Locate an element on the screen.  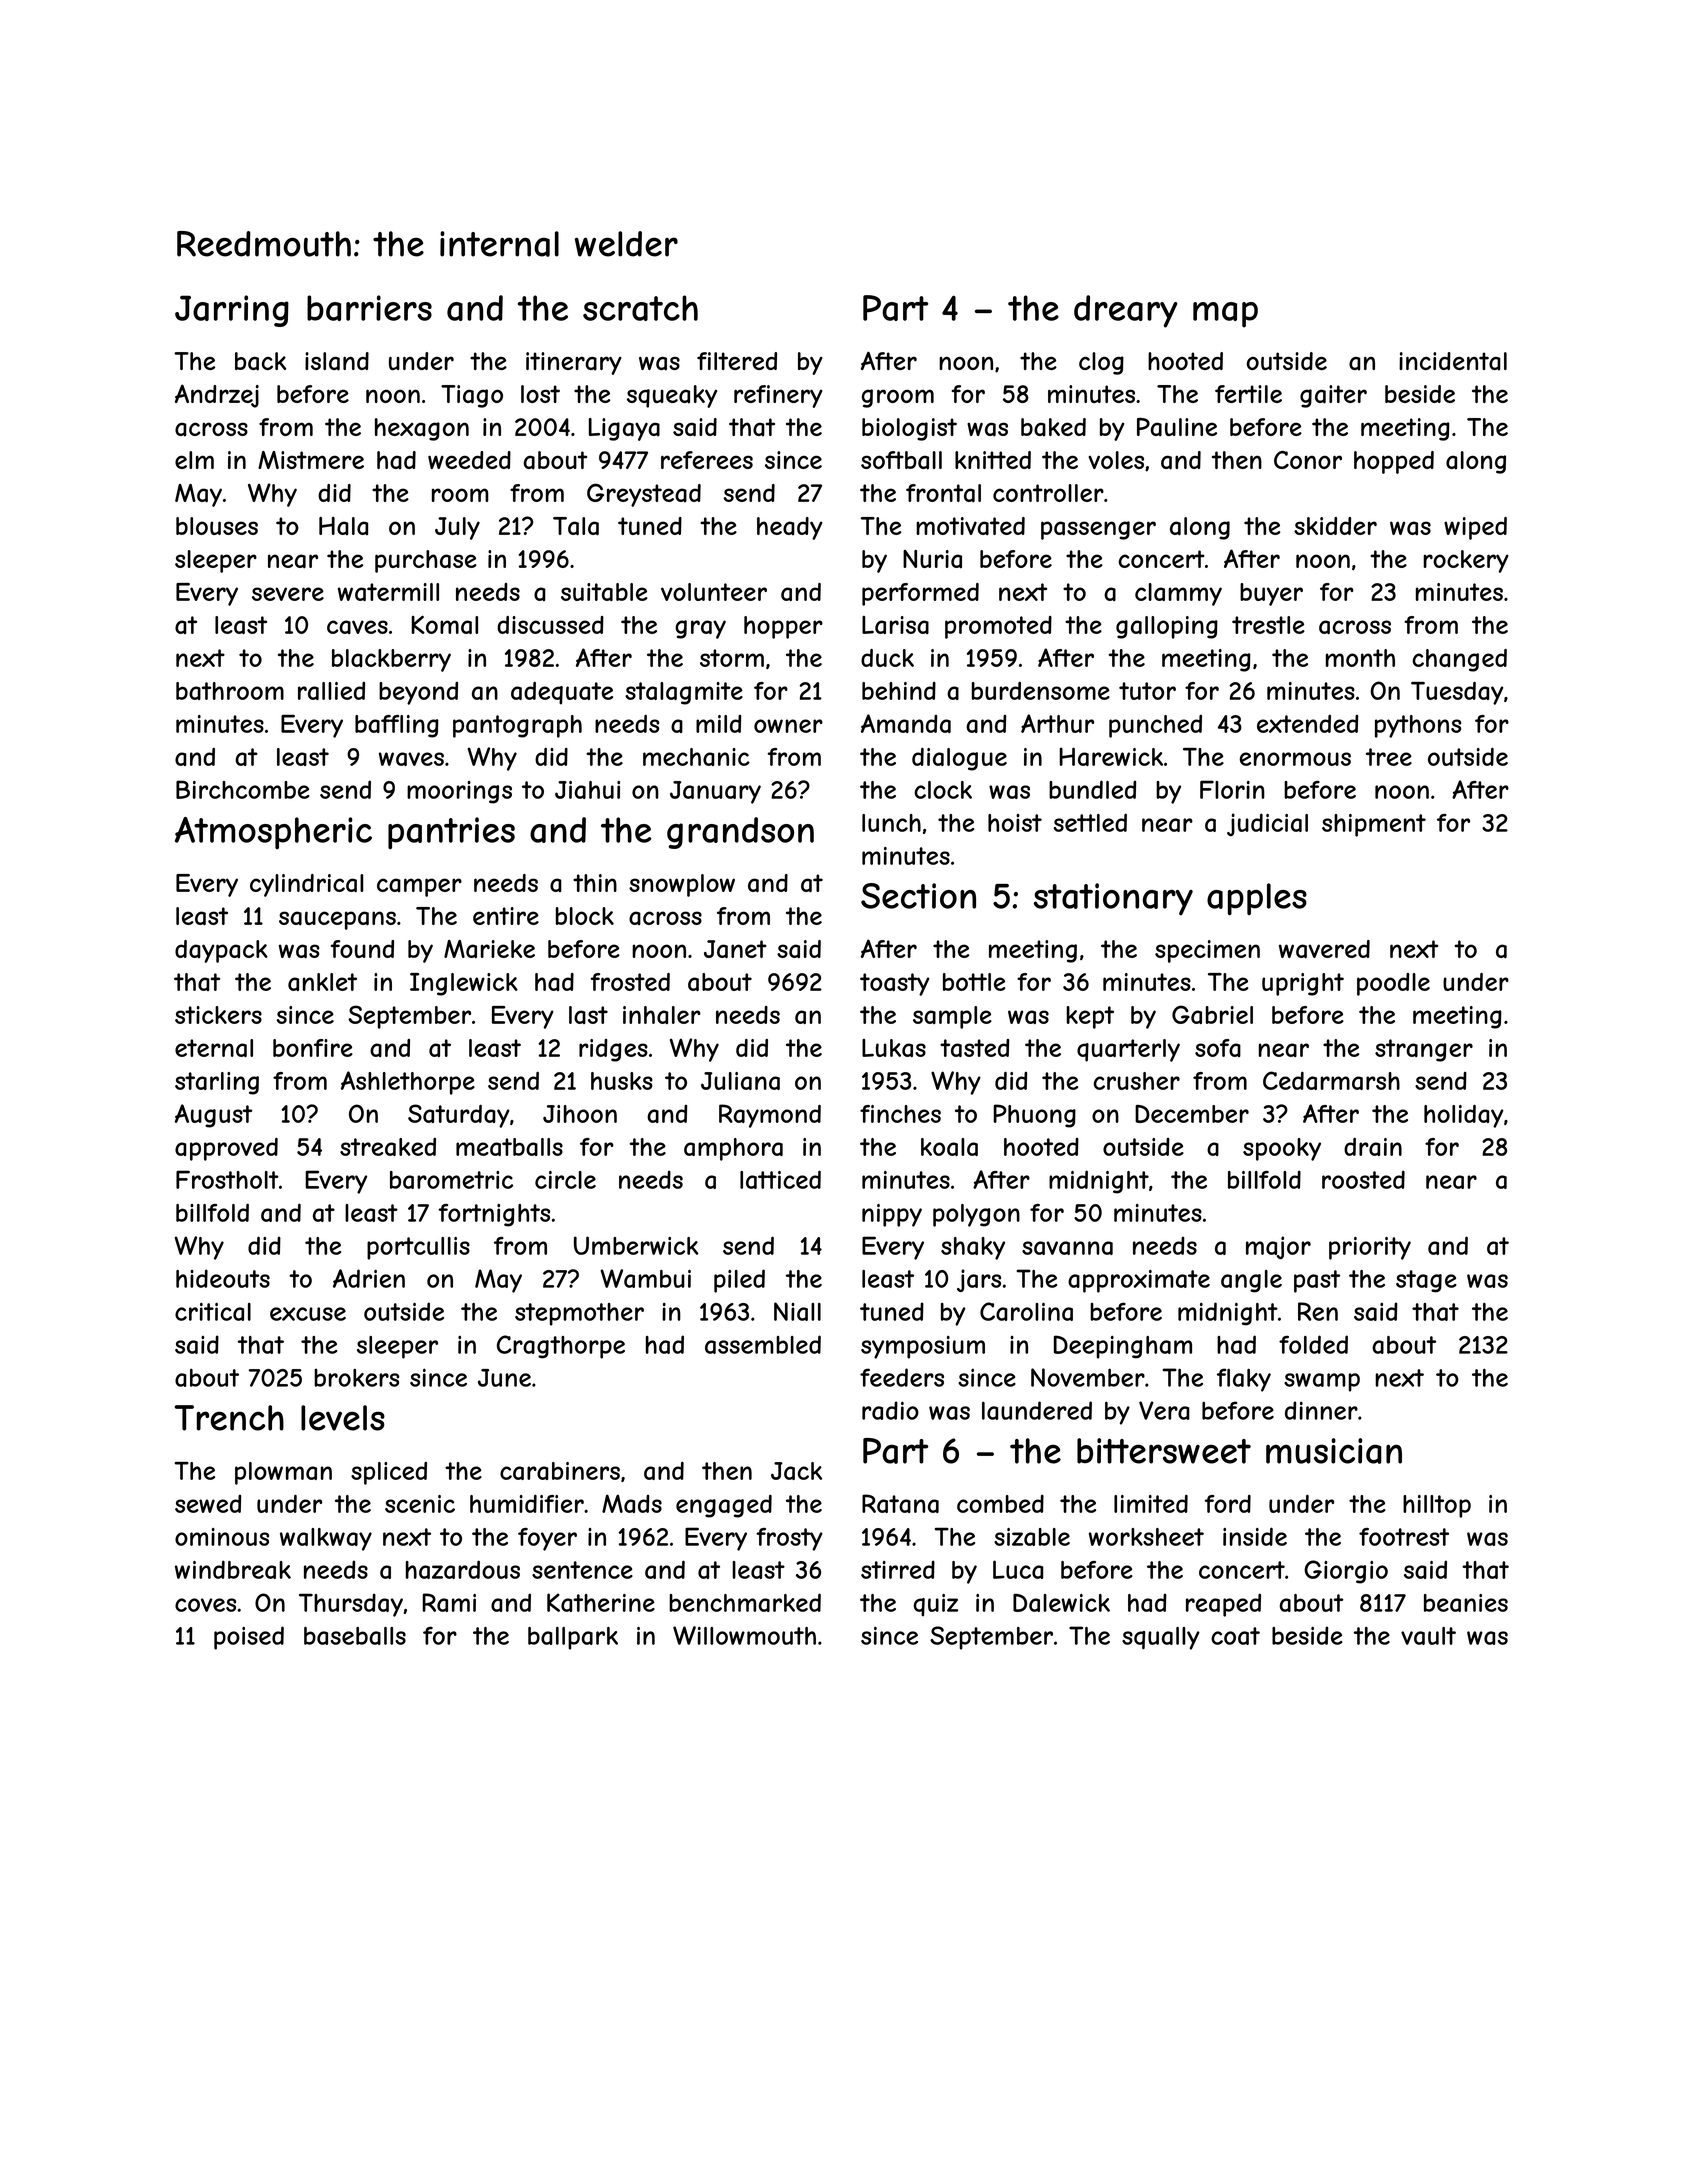
Willowmouth is located at coordinates (744, 1635).
